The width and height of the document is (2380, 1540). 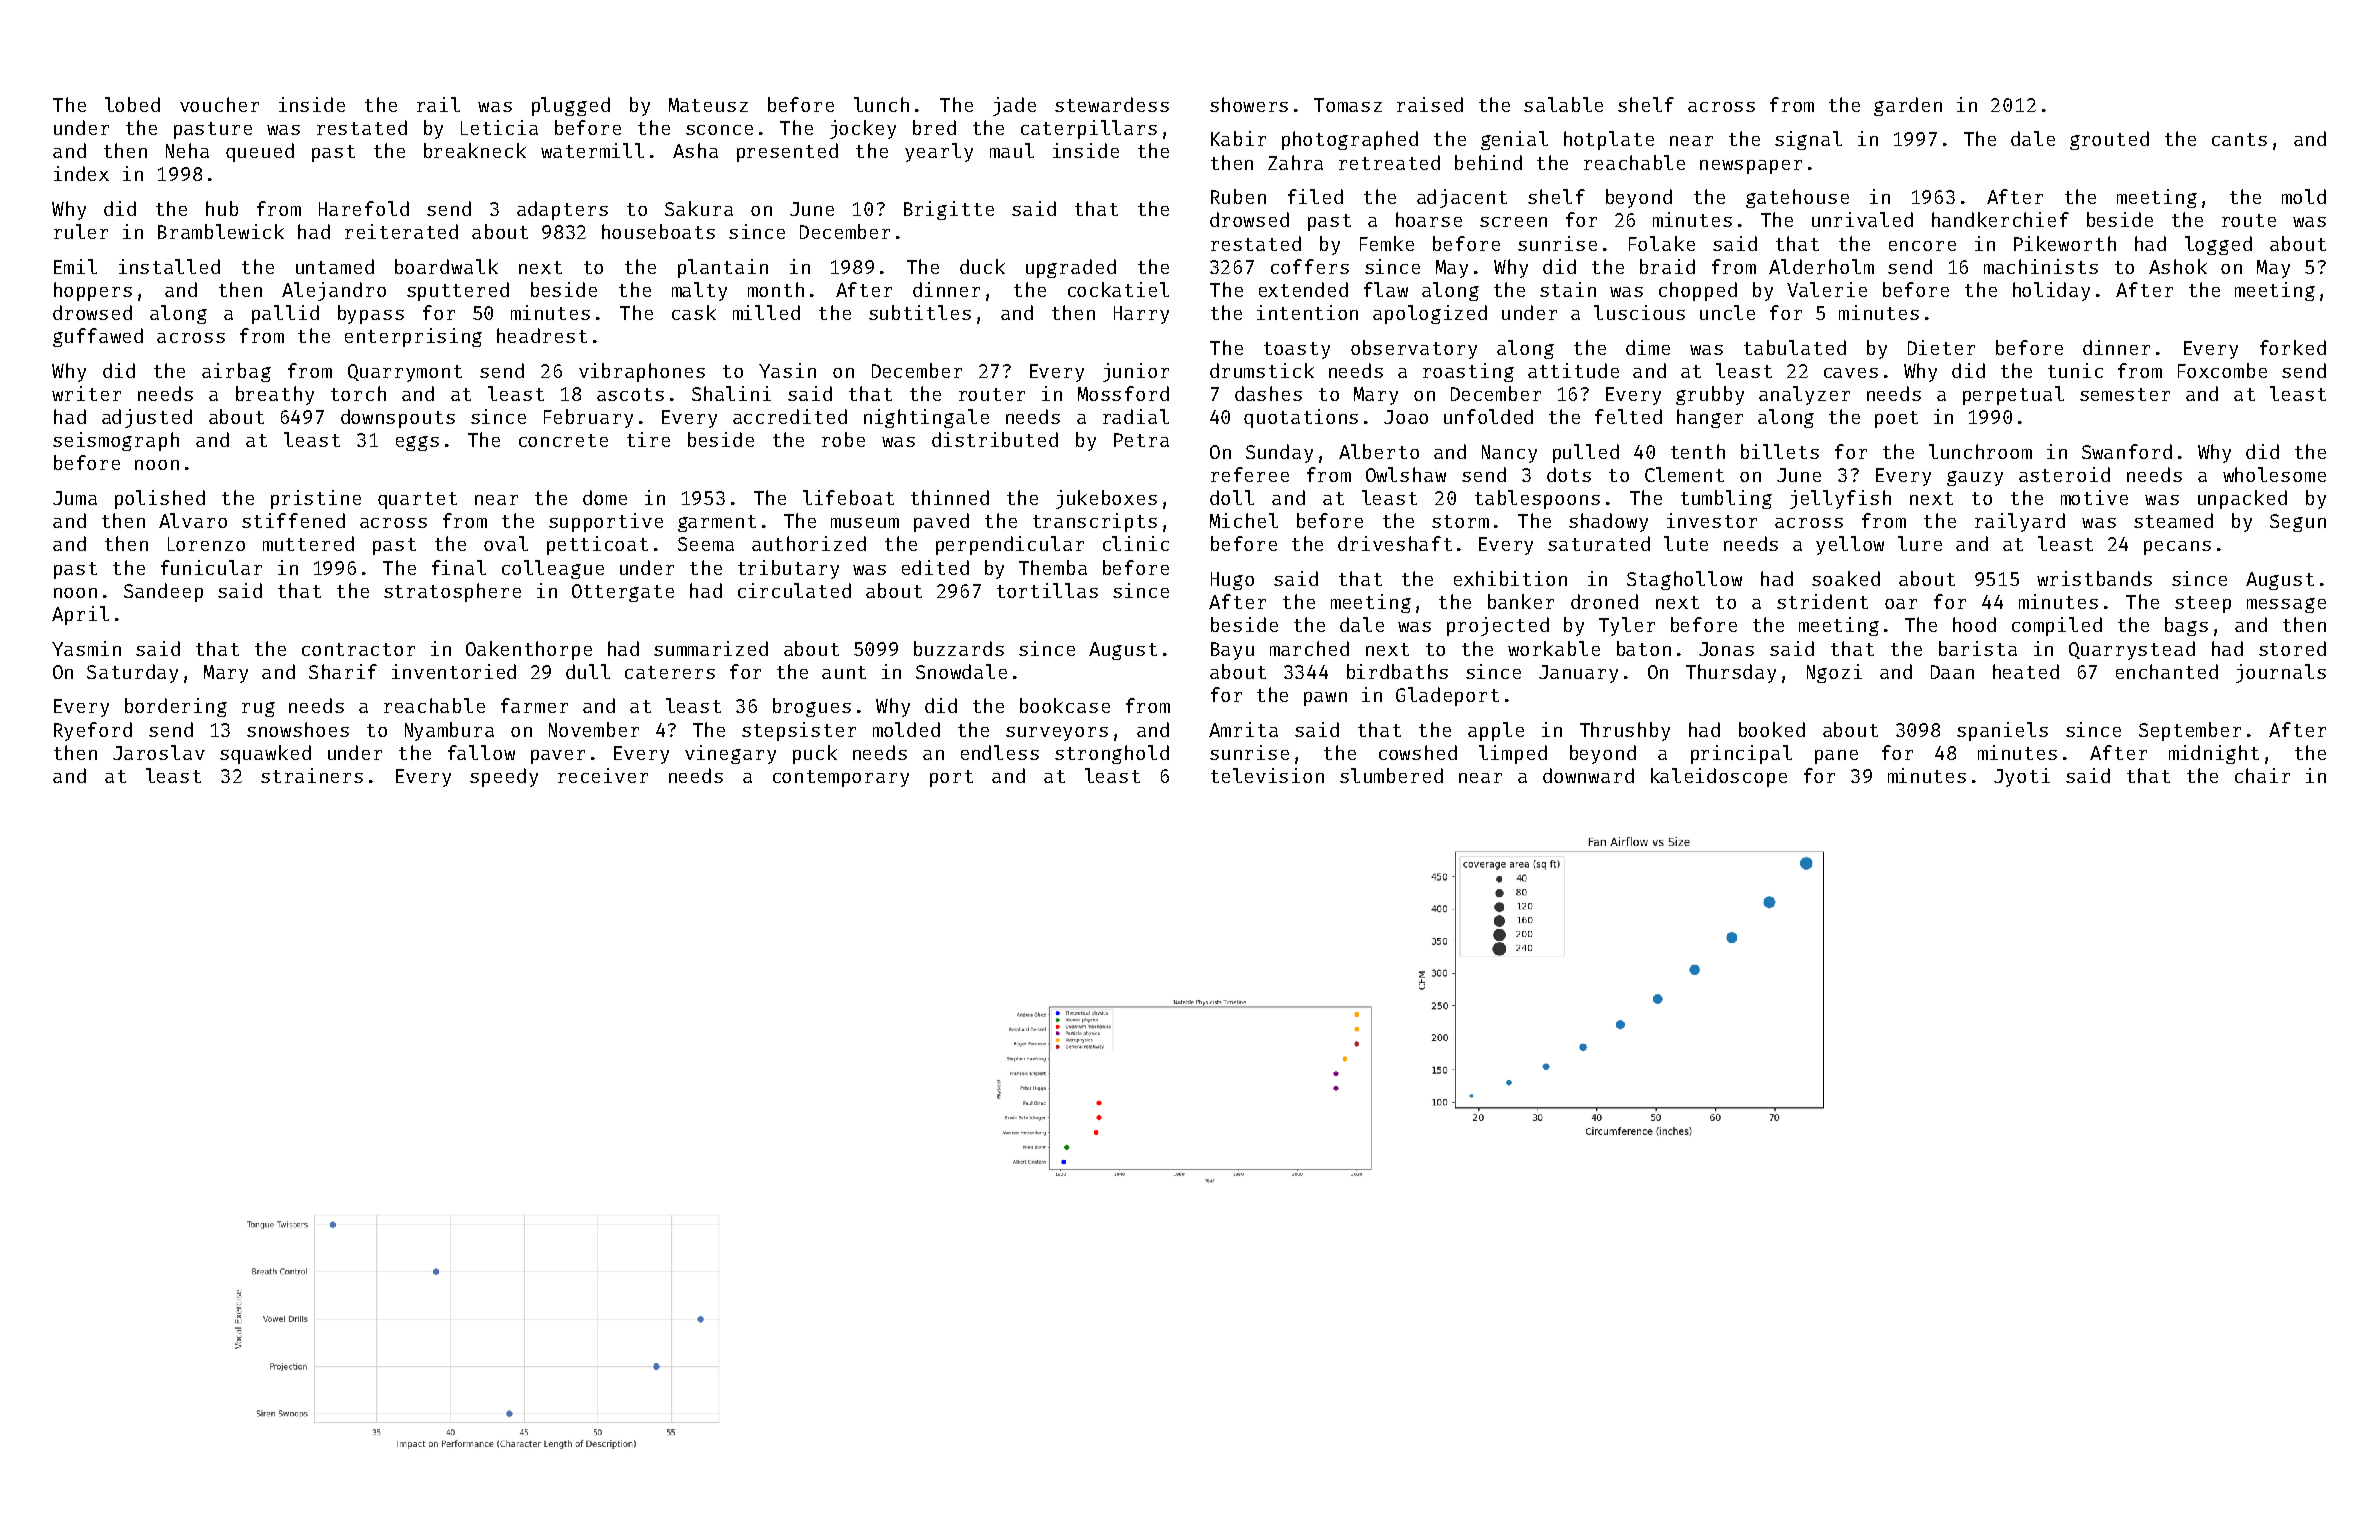 I want to click on kaleidoscope, so click(x=1719, y=777).
